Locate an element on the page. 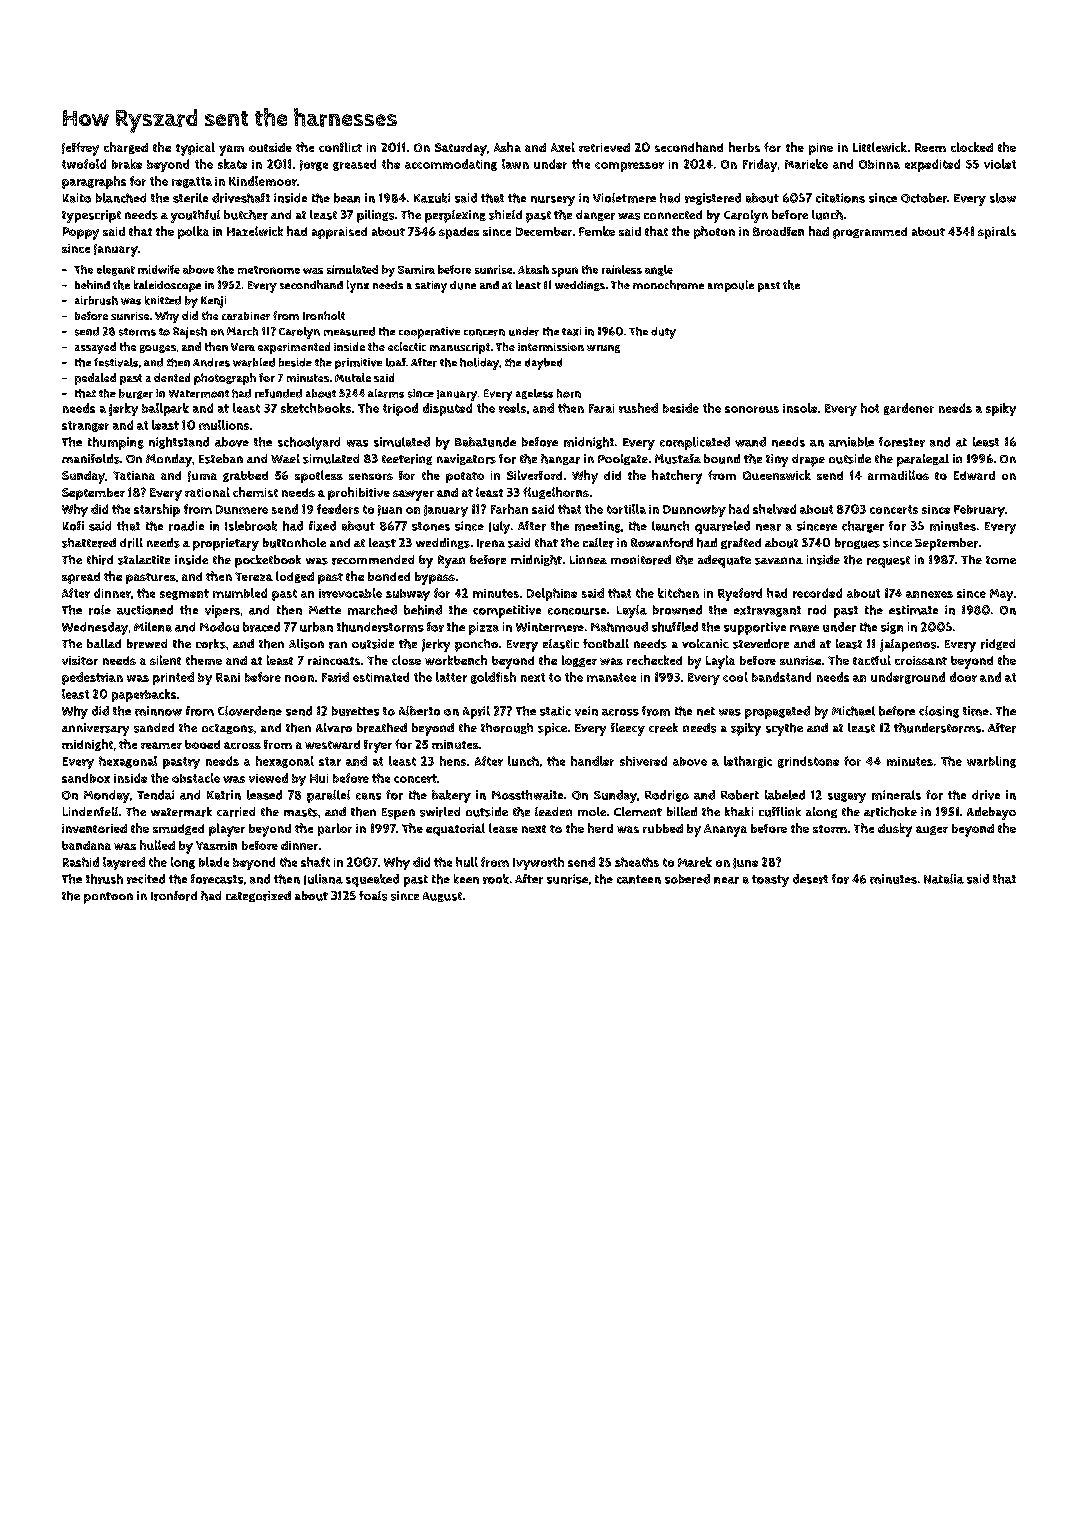 The height and width of the document is (1525, 1078). expedited is located at coordinates (932, 165).
